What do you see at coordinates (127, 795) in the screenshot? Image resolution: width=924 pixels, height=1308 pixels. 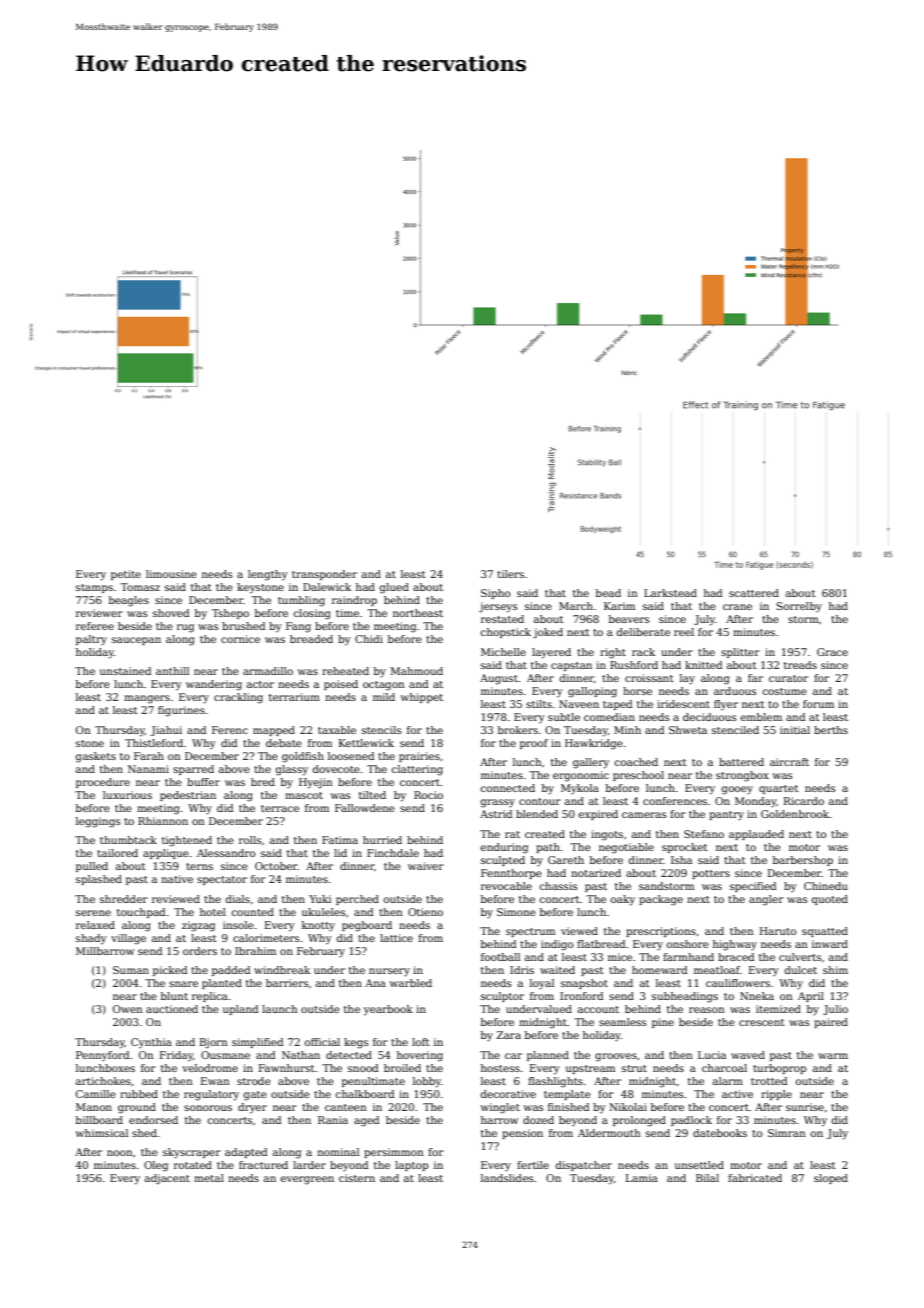 I see `luxurious` at bounding box center [127, 795].
